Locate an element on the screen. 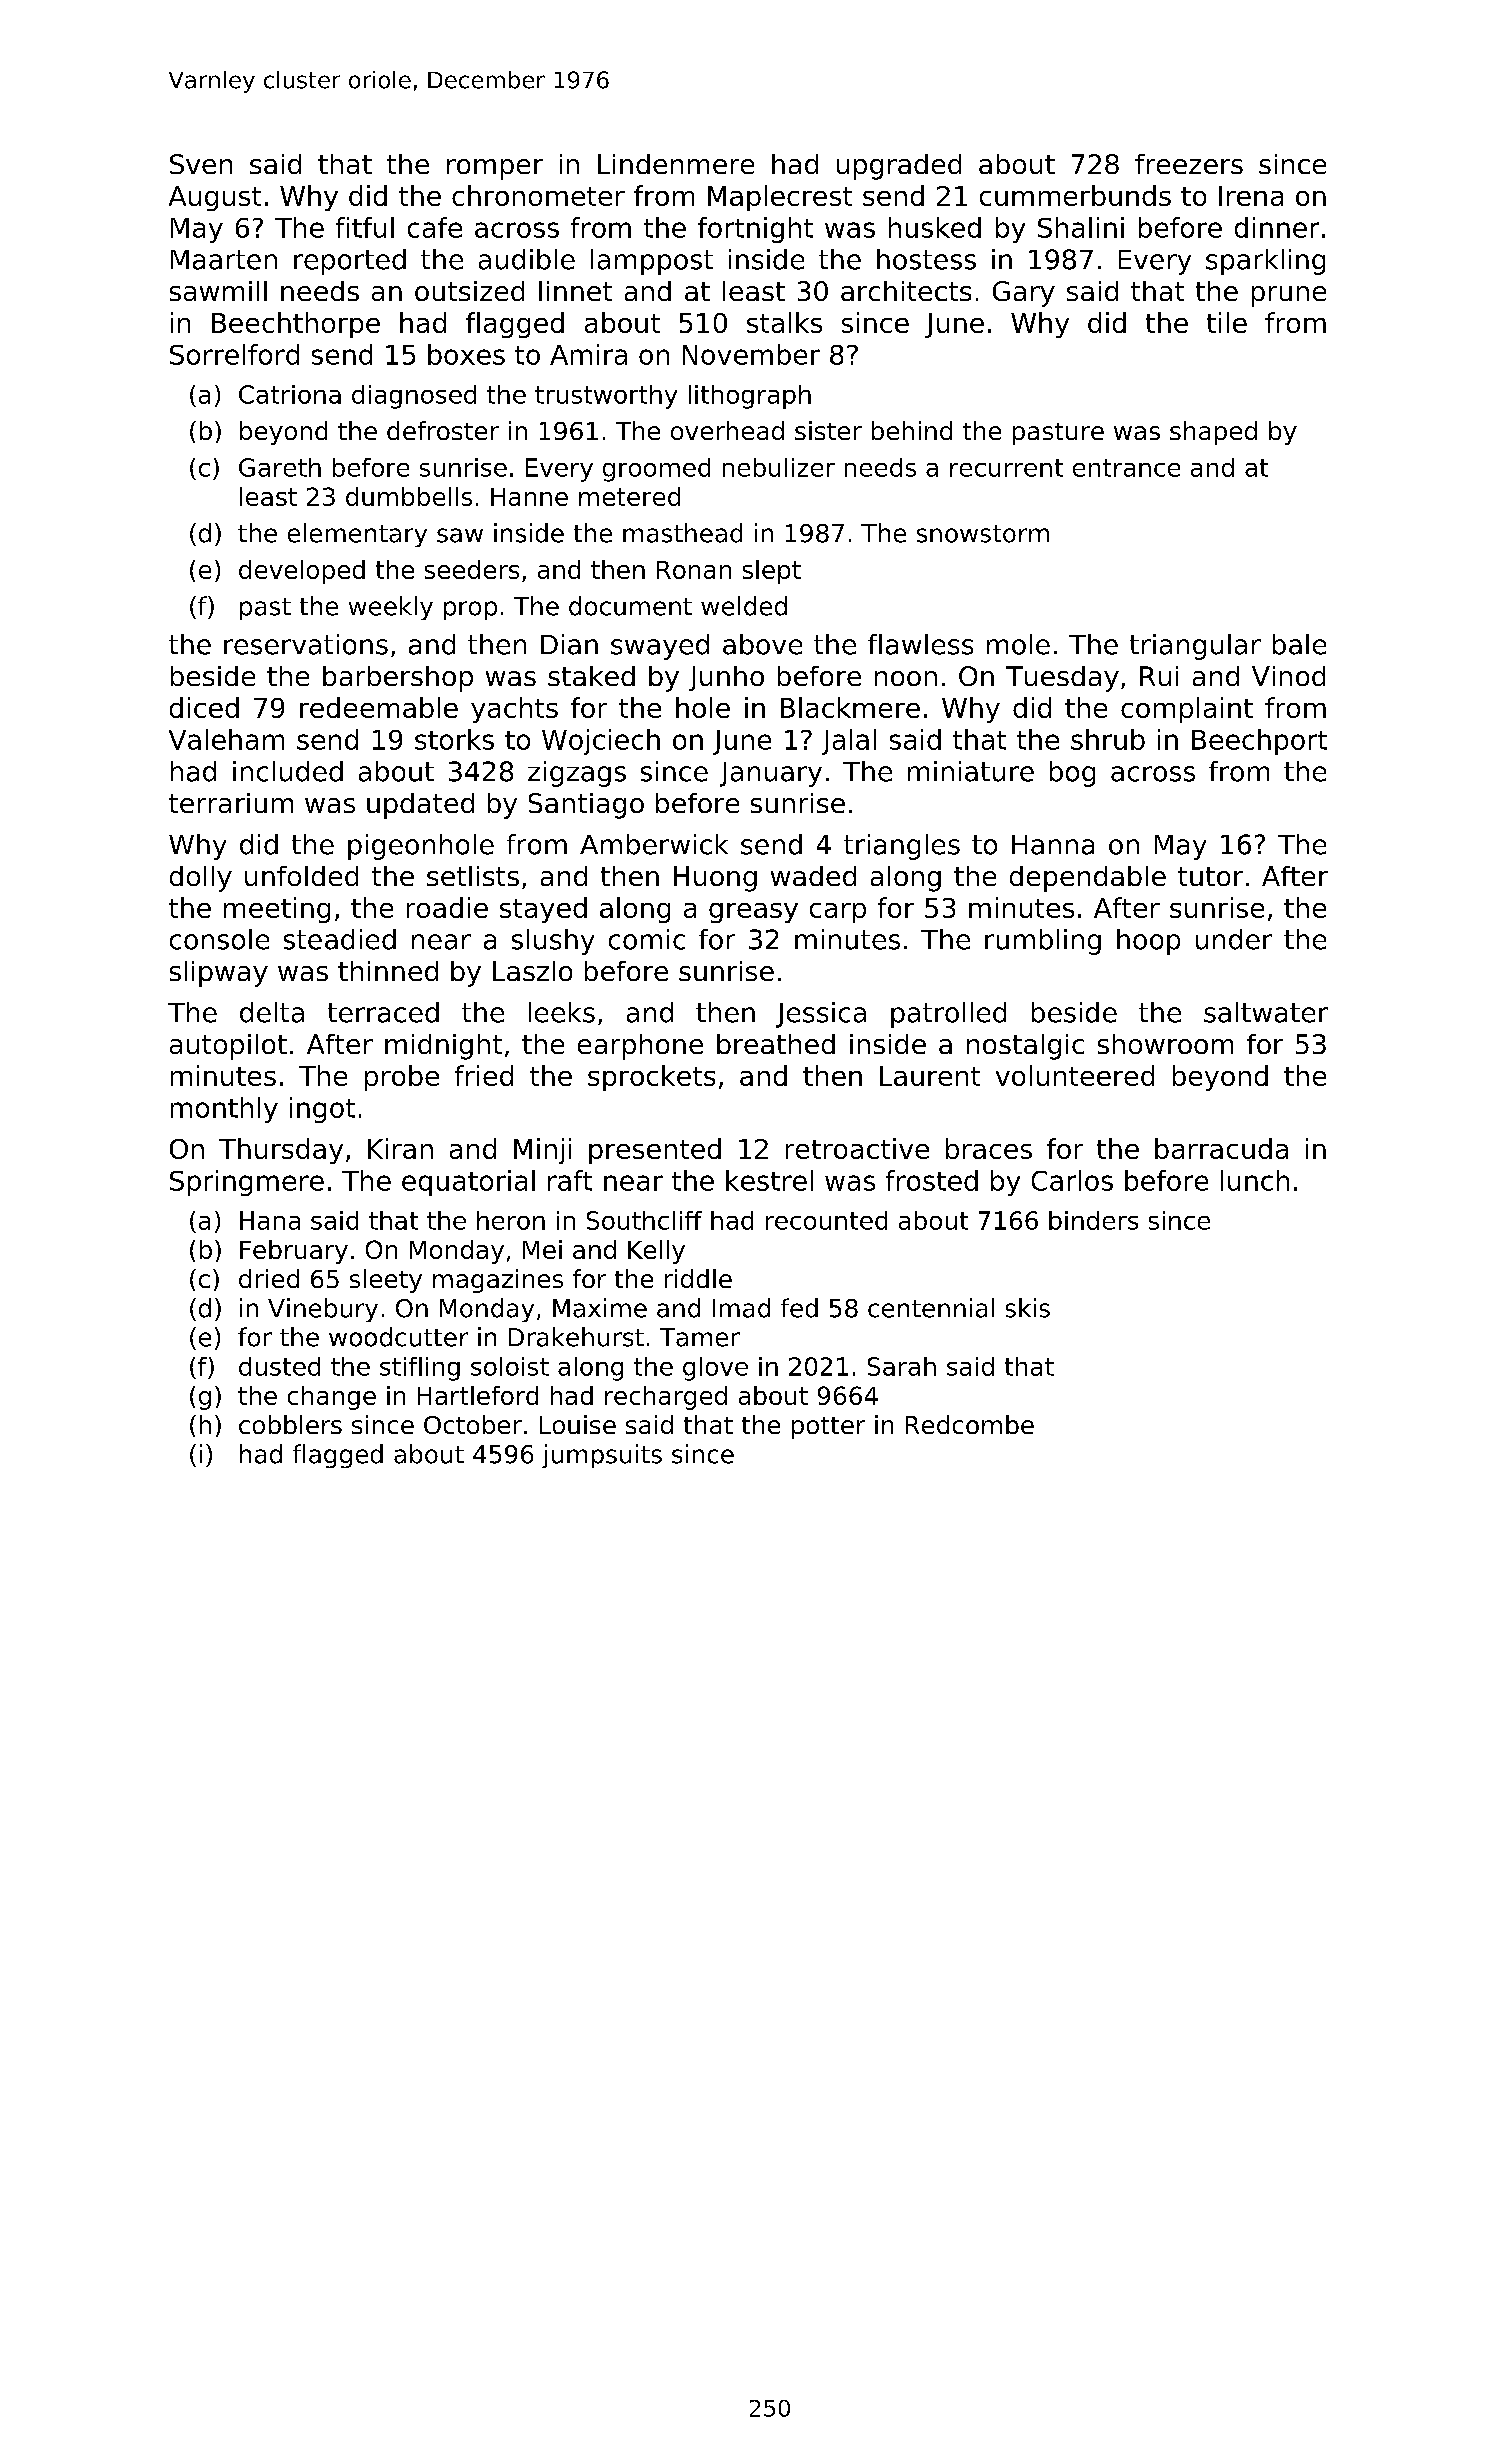 Image resolution: width=1496 pixels, height=2464 pixels. Catriona is located at coordinates (290, 394).
